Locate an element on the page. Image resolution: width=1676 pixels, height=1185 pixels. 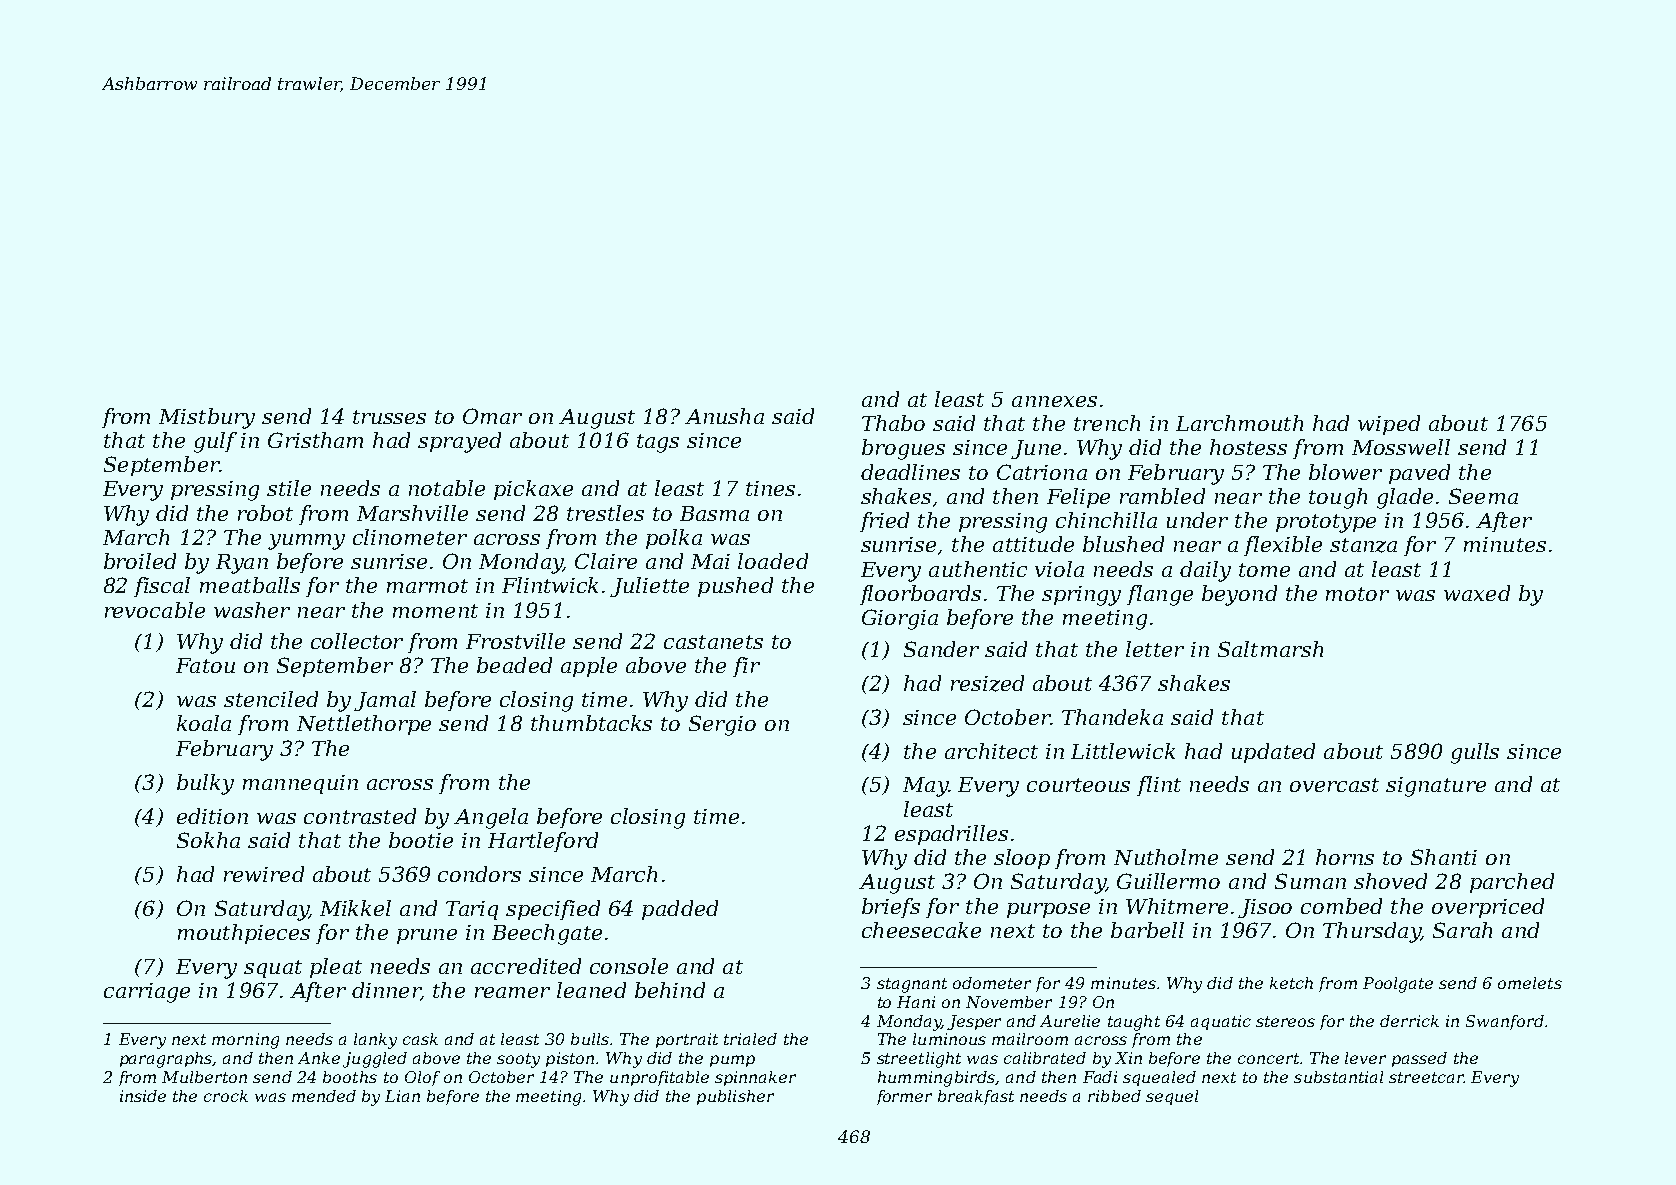
Omar is located at coordinates (492, 416).
